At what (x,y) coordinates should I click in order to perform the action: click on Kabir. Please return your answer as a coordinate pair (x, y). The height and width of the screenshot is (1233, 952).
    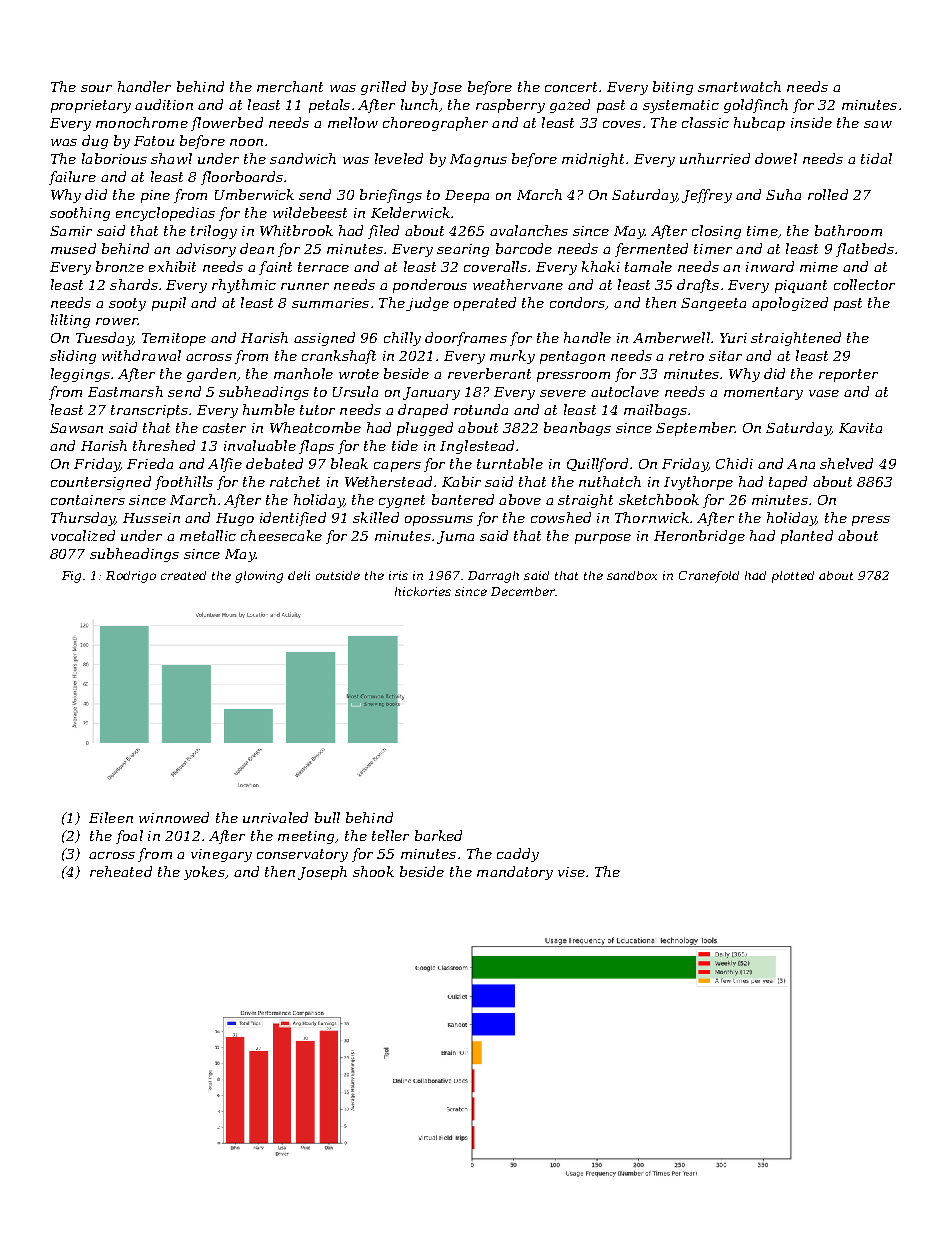
    Looking at the image, I should click on (461, 481).
